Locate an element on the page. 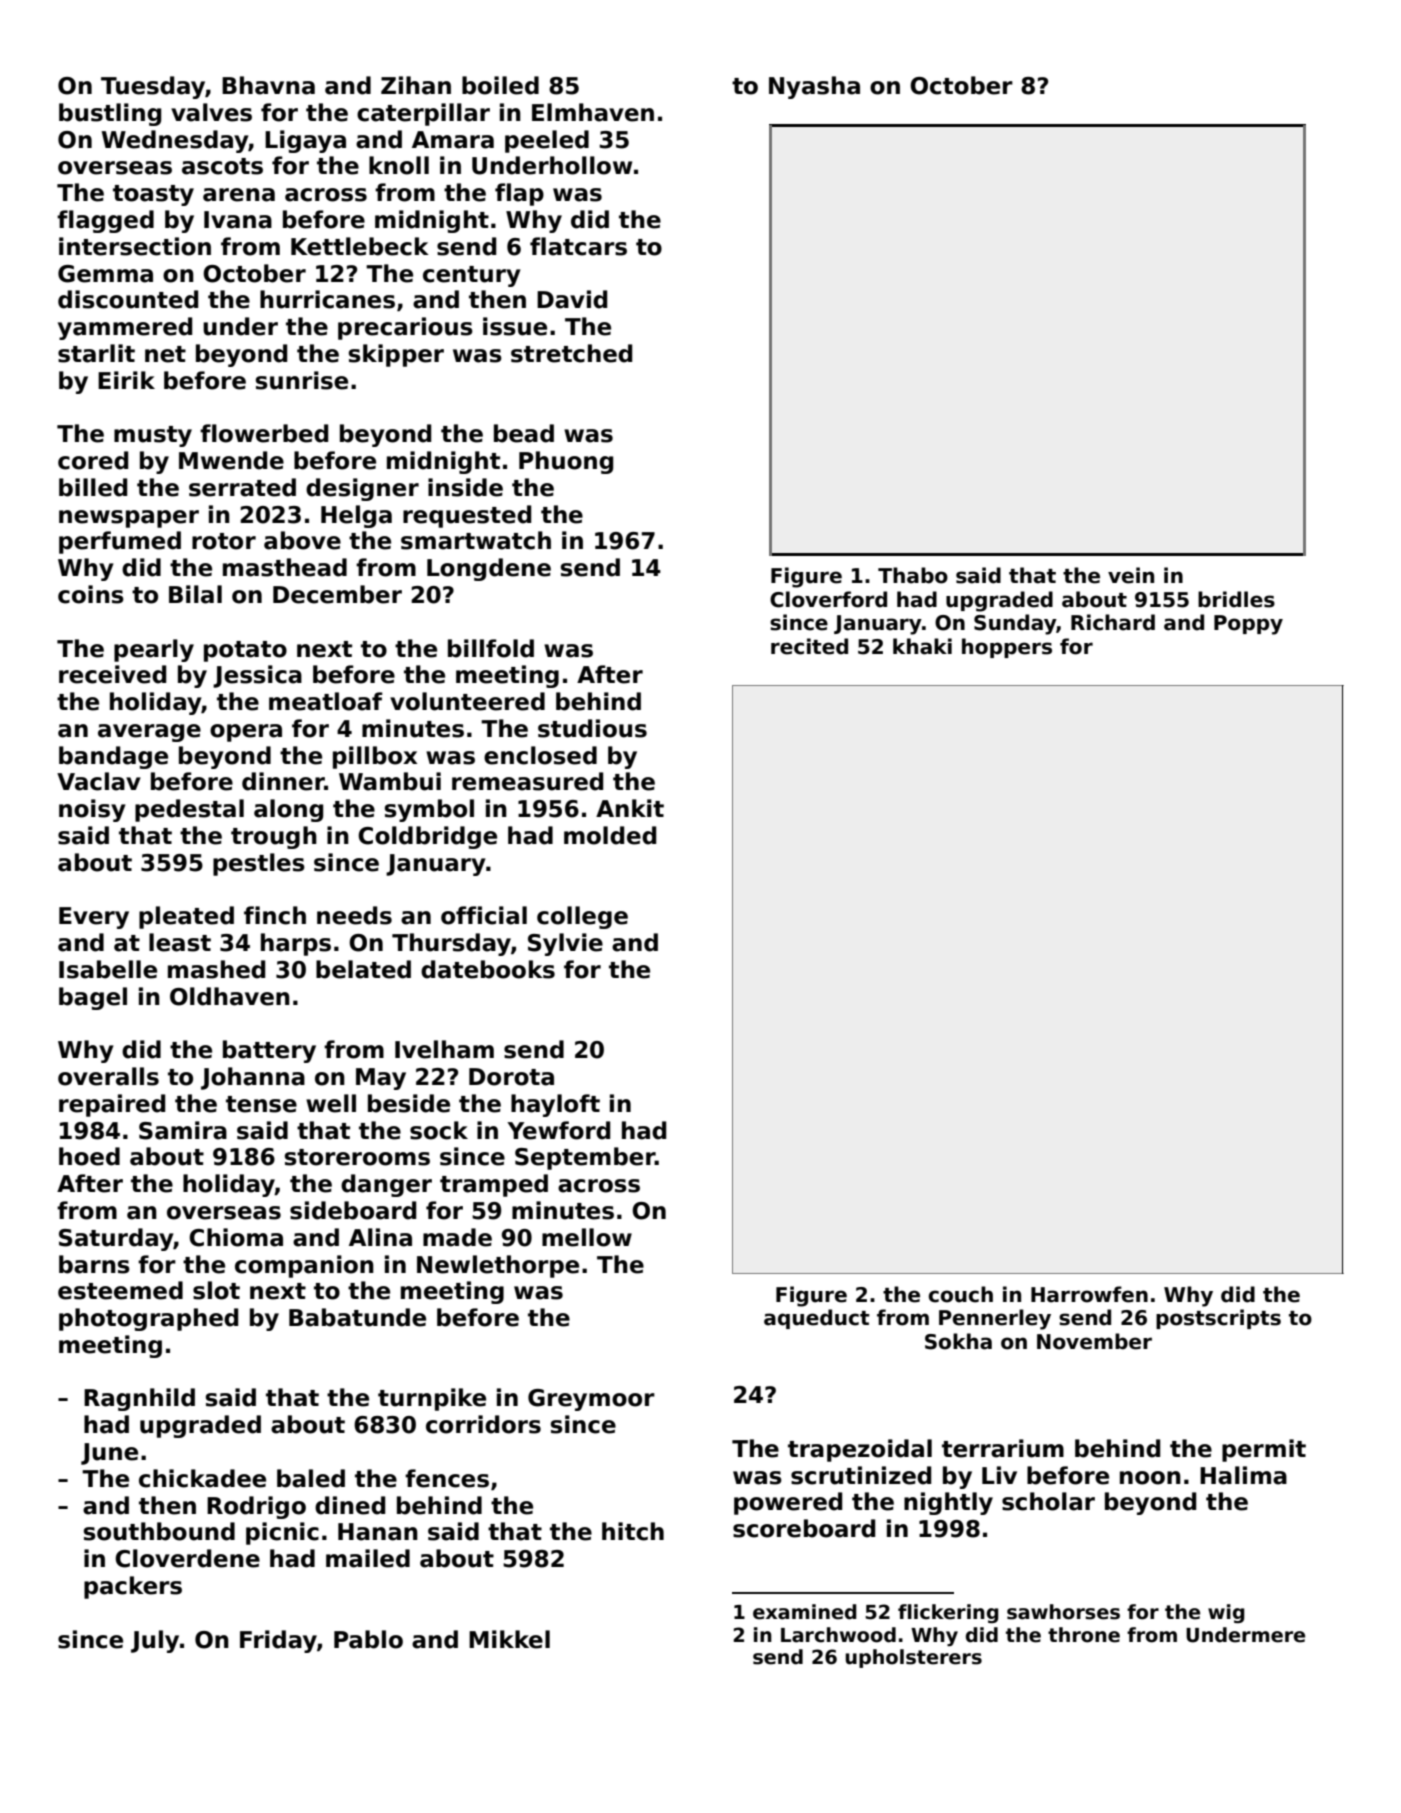 The width and height of the page is (1401, 1813). Greymoor is located at coordinates (591, 1400).
